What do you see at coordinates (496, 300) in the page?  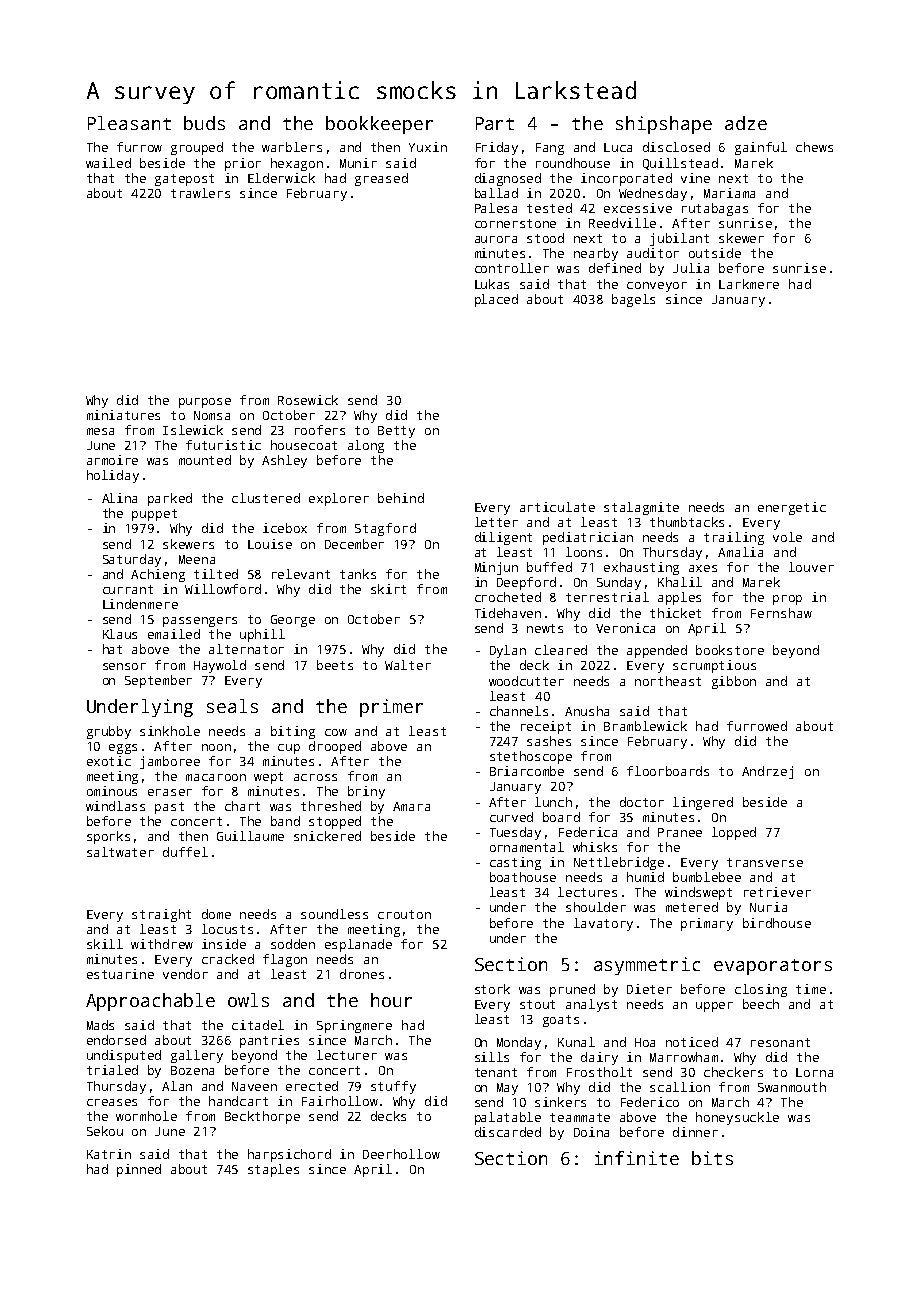 I see `placed` at bounding box center [496, 300].
